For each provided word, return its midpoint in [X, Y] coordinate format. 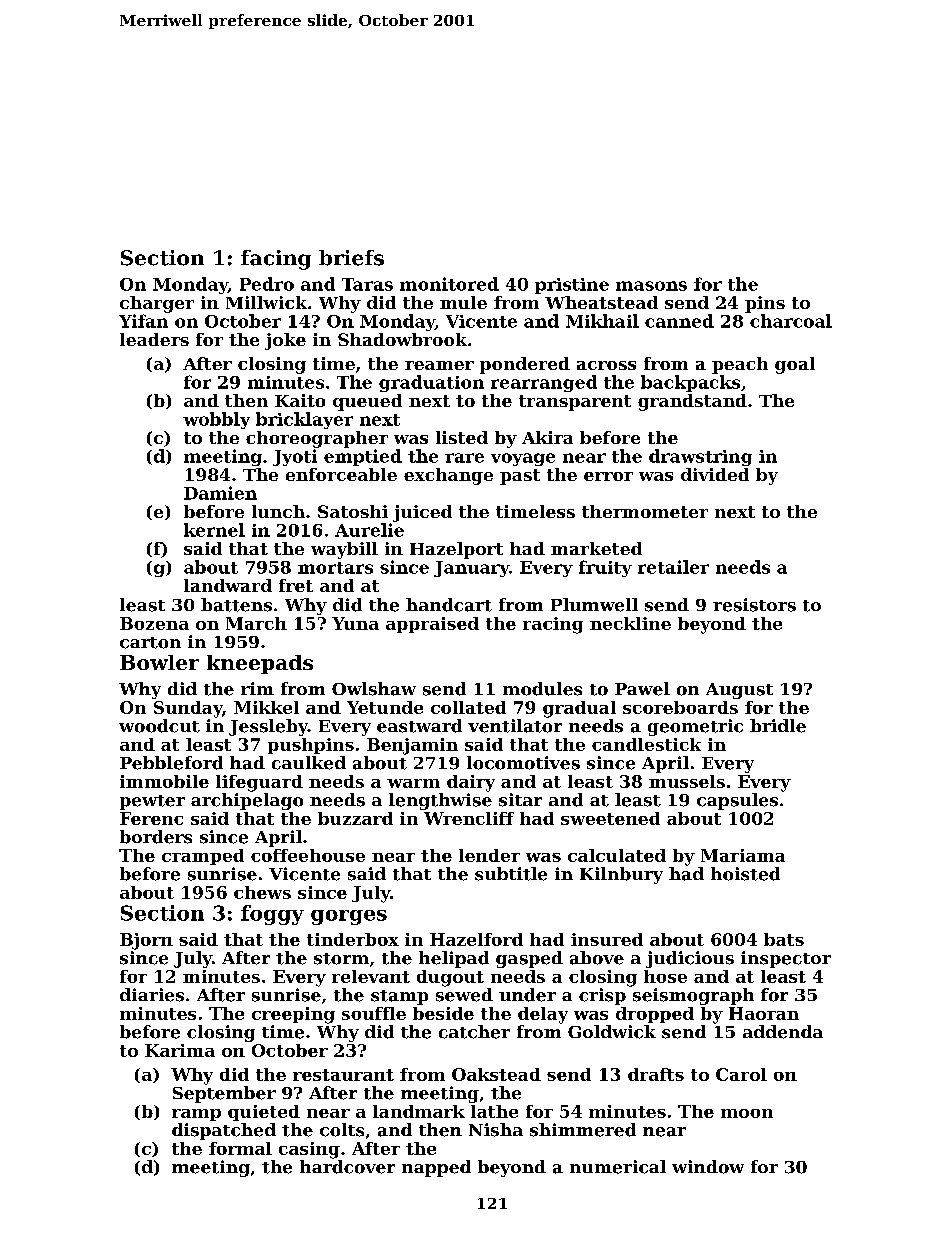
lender [489, 855]
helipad [454, 959]
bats [784, 939]
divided [715, 474]
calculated [617, 855]
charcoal [791, 321]
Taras [367, 284]
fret [296, 585]
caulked [309, 763]
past [520, 477]
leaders [154, 339]
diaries [152, 995]
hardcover [347, 1167]
